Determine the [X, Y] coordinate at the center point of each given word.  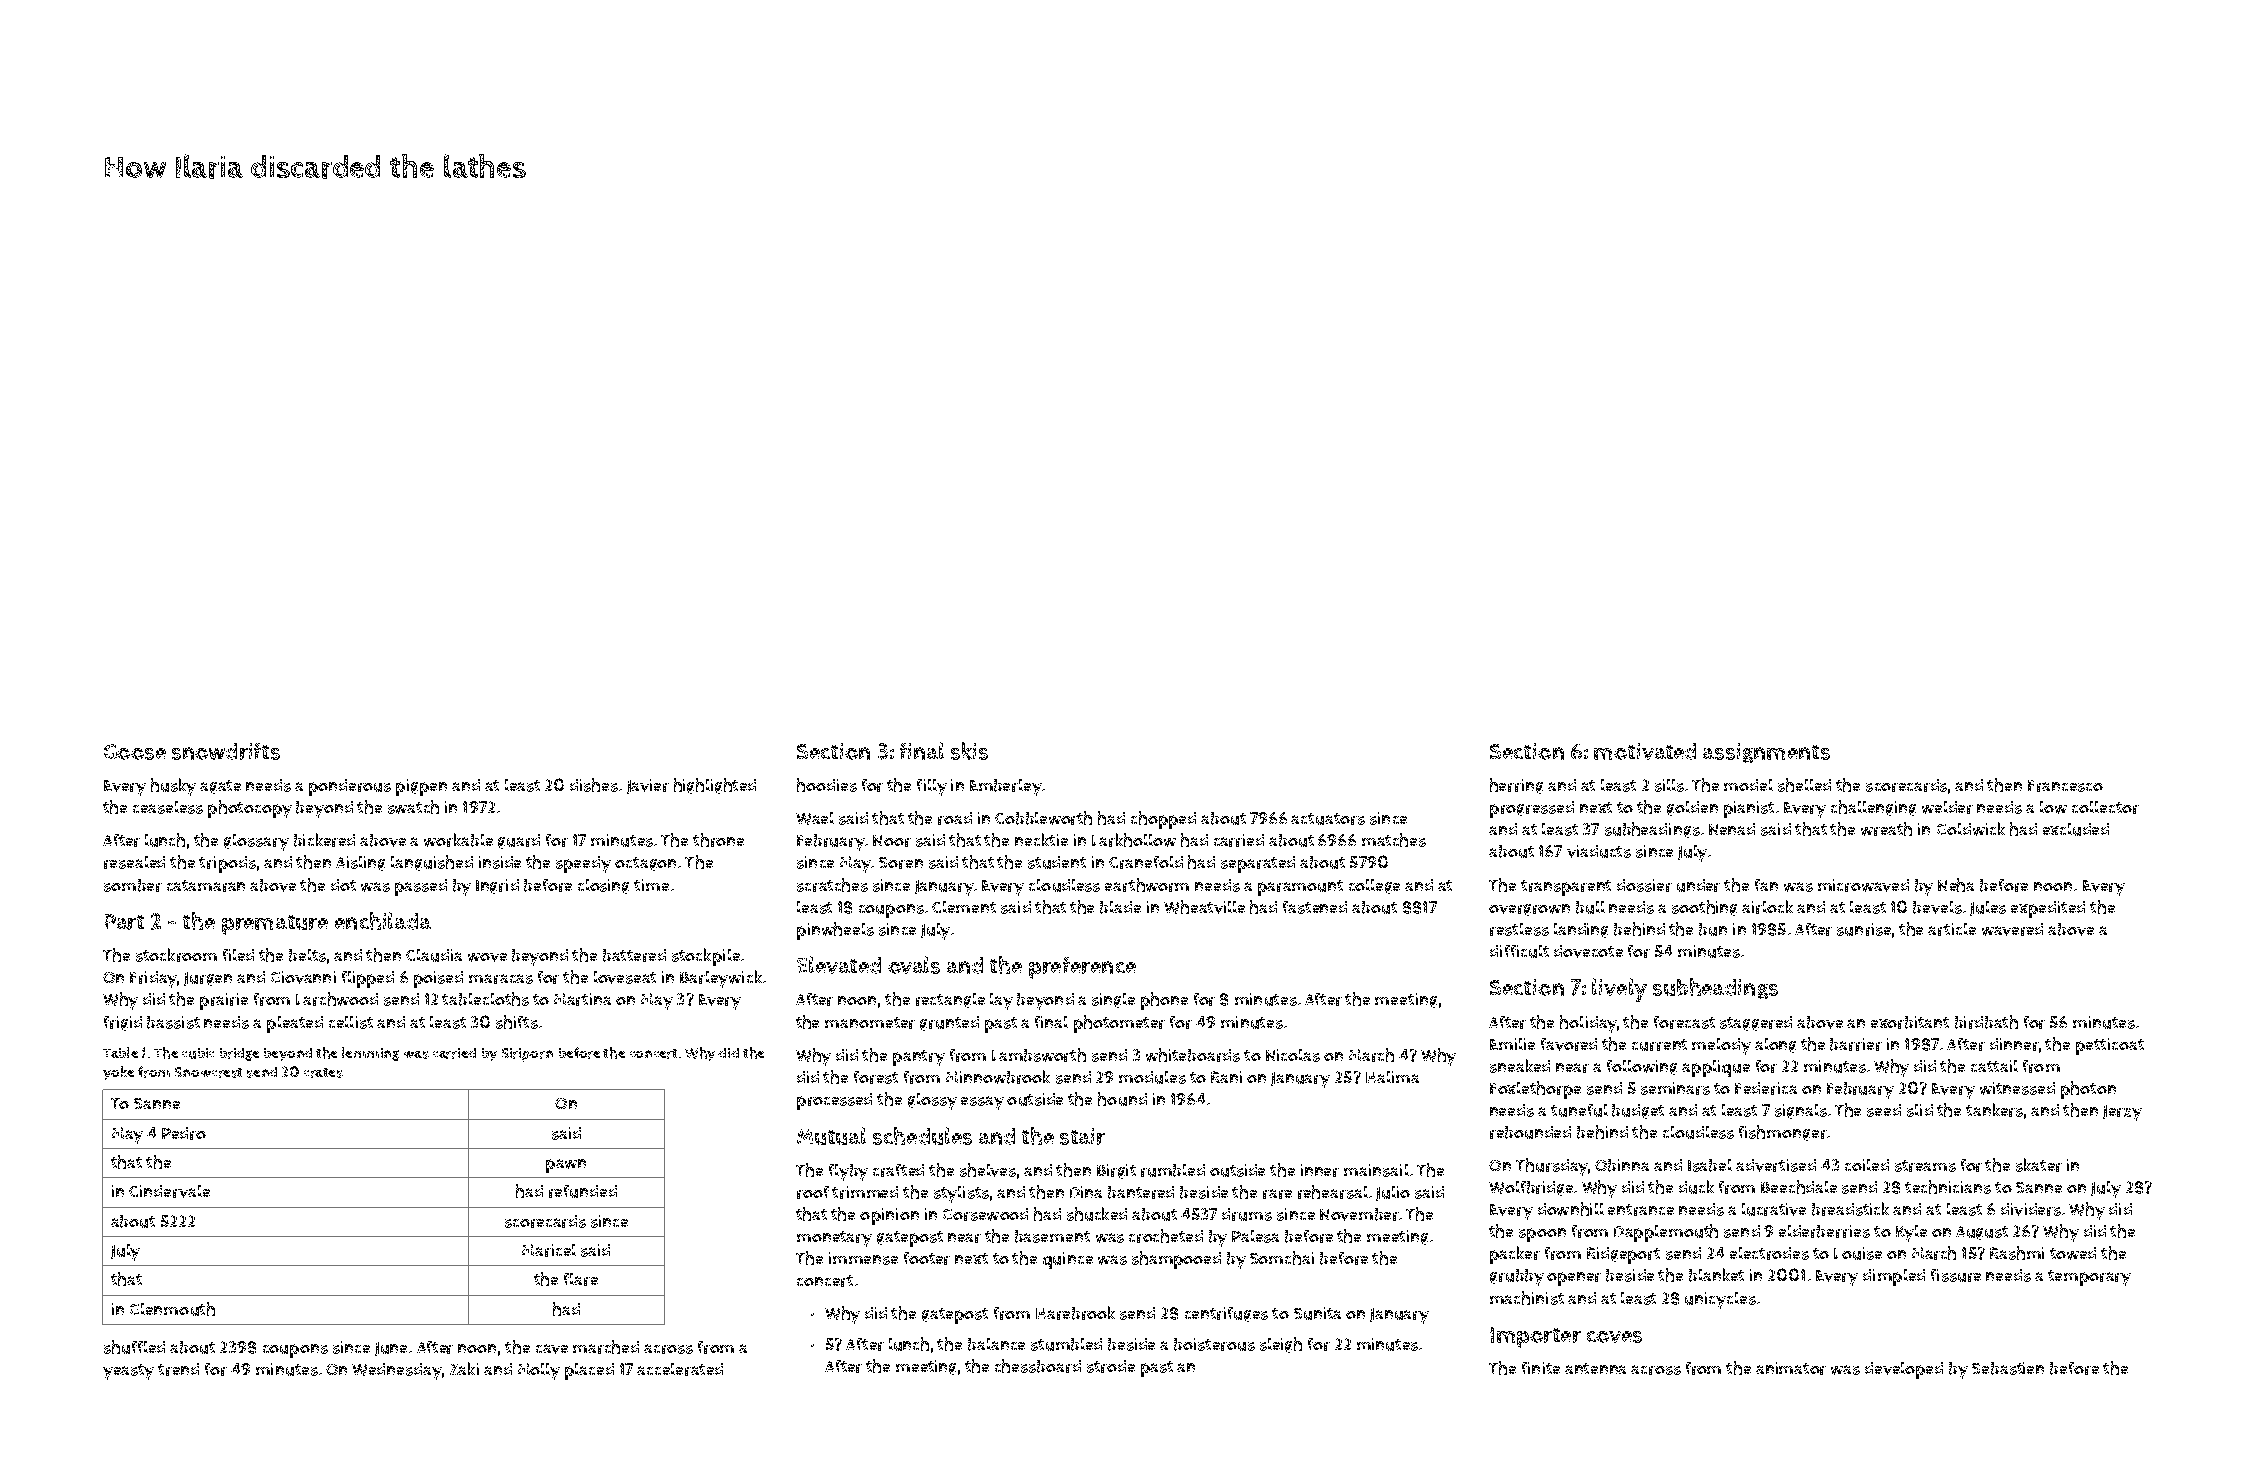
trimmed [865, 1192]
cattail [1994, 1066]
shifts [517, 1022]
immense [863, 1258]
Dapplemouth [1666, 1233]
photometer [1119, 1024]
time [651, 885]
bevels [1937, 907]
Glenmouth [172, 1309]
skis [969, 751]
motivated [1645, 751]
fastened [1315, 907]
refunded [583, 1191]
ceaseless [168, 807]
